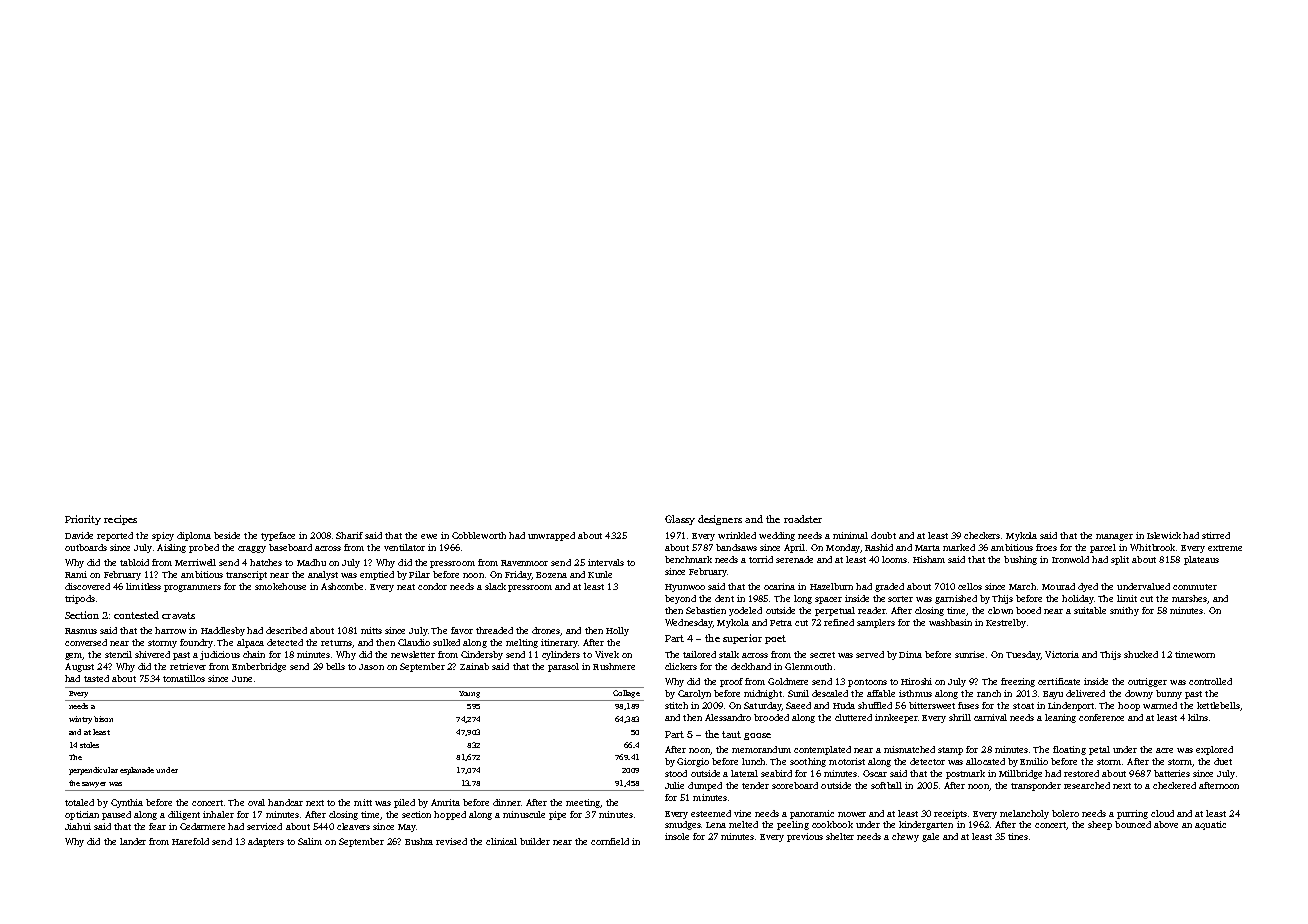  Describe the element at coordinates (685, 588) in the screenshot. I see `Hyunwoo` at that location.
